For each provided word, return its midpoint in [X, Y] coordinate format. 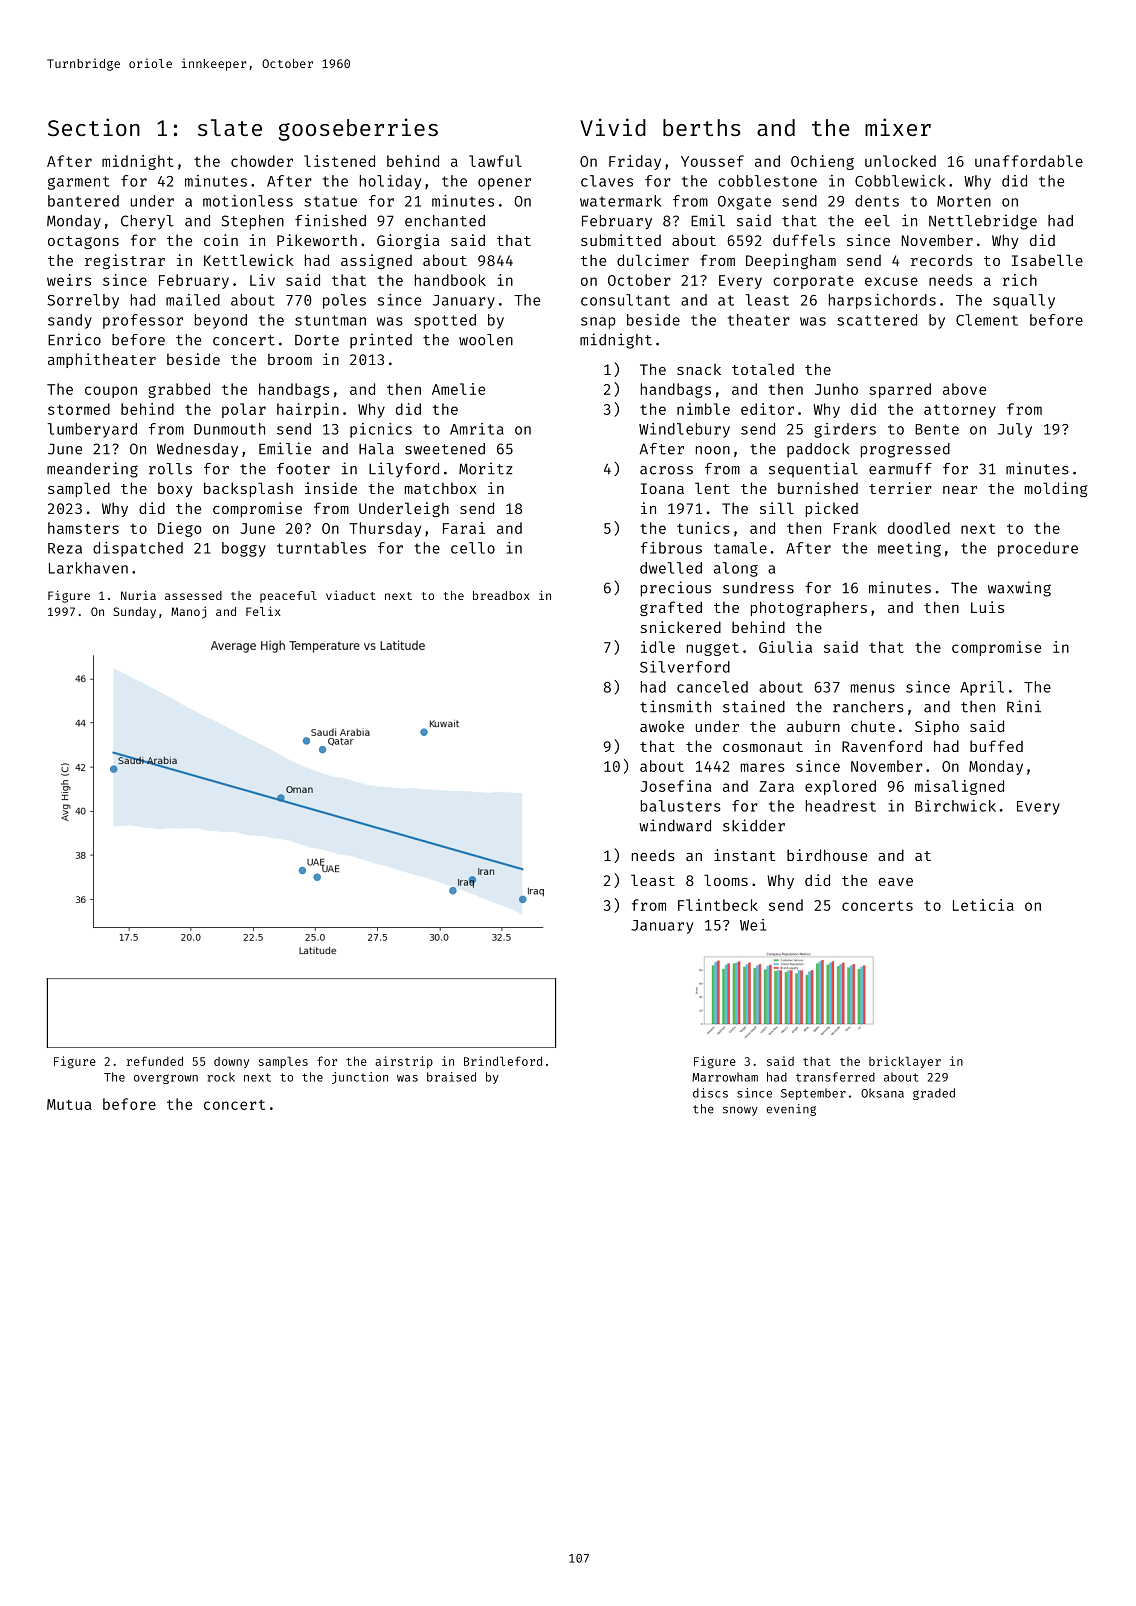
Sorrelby [83, 301]
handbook [450, 280]
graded [934, 1094]
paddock [818, 450]
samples [283, 1062]
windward [675, 825]
